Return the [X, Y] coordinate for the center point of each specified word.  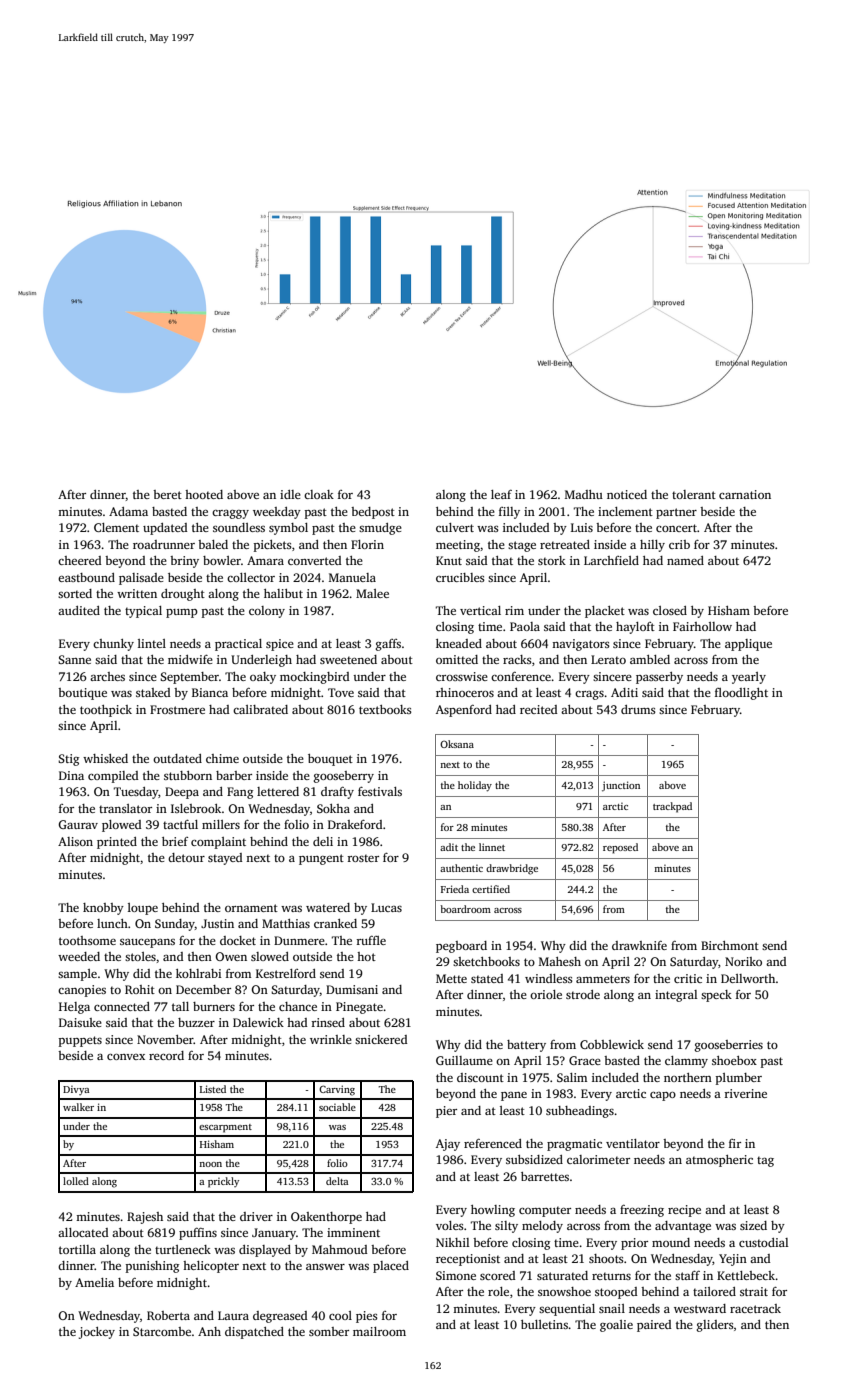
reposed [620, 848]
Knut [449, 560]
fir [735, 1143]
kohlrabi [198, 973]
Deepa [182, 793]
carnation [745, 494]
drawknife [639, 945]
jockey [97, 1333]
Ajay [448, 1145]
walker [78, 1107]
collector [251, 577]
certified [491, 889]
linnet [492, 847]
